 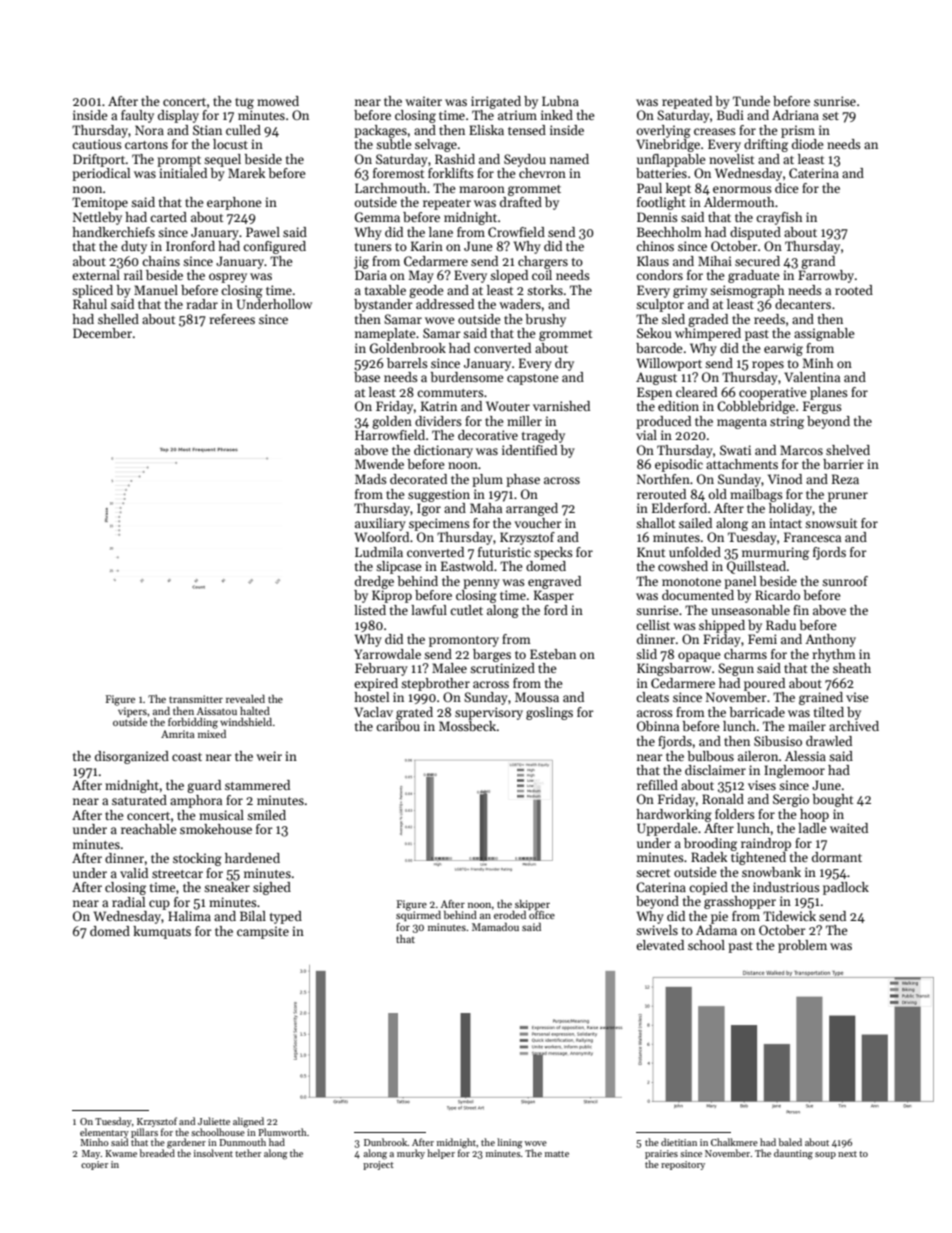 What do you see at coordinates (97, 144) in the document?
I see `cautious` at bounding box center [97, 144].
